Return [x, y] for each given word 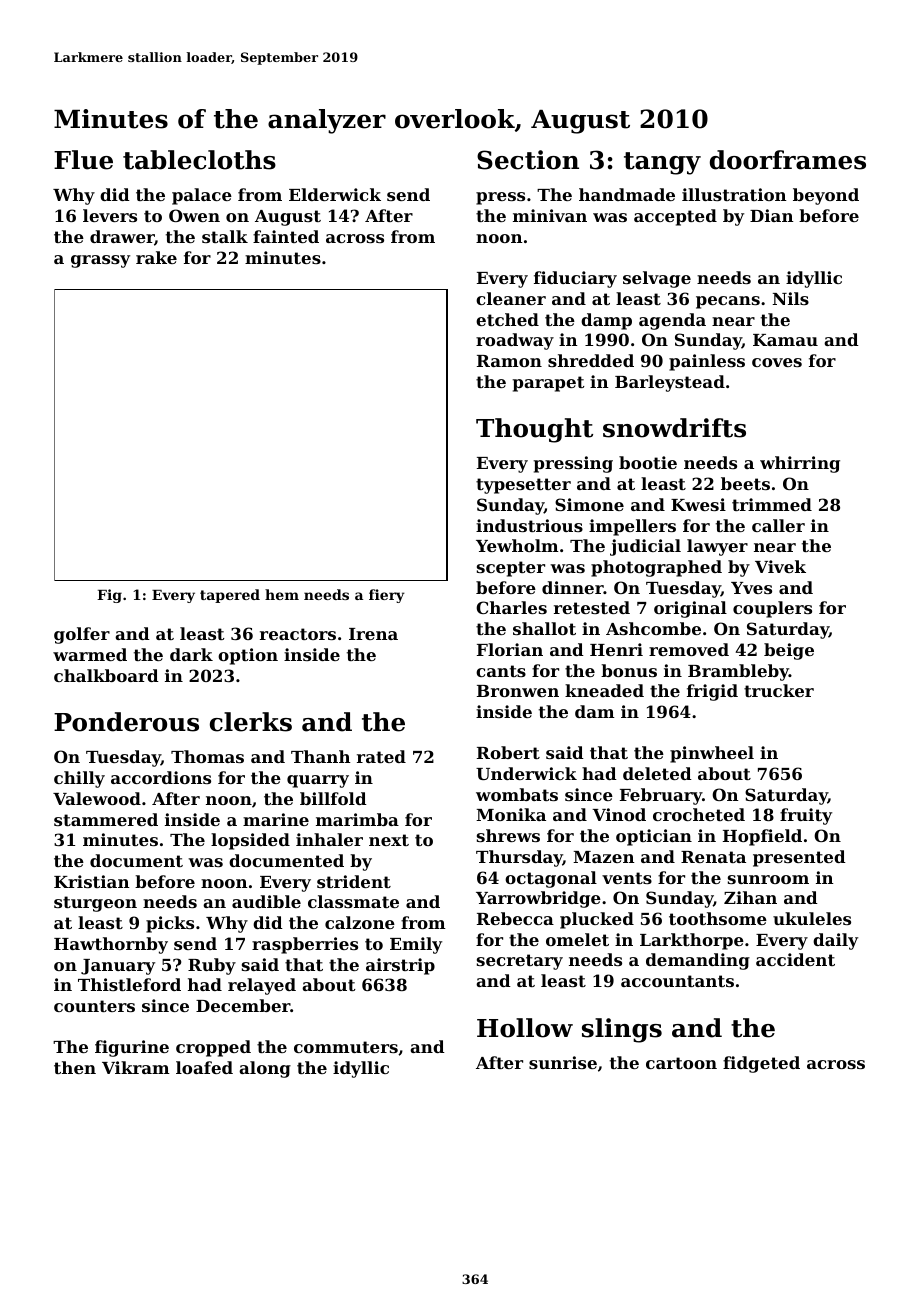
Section [528, 160]
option [248, 656]
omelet [577, 939]
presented [799, 858]
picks [170, 924]
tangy [662, 163]
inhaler [329, 839]
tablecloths [199, 160]
